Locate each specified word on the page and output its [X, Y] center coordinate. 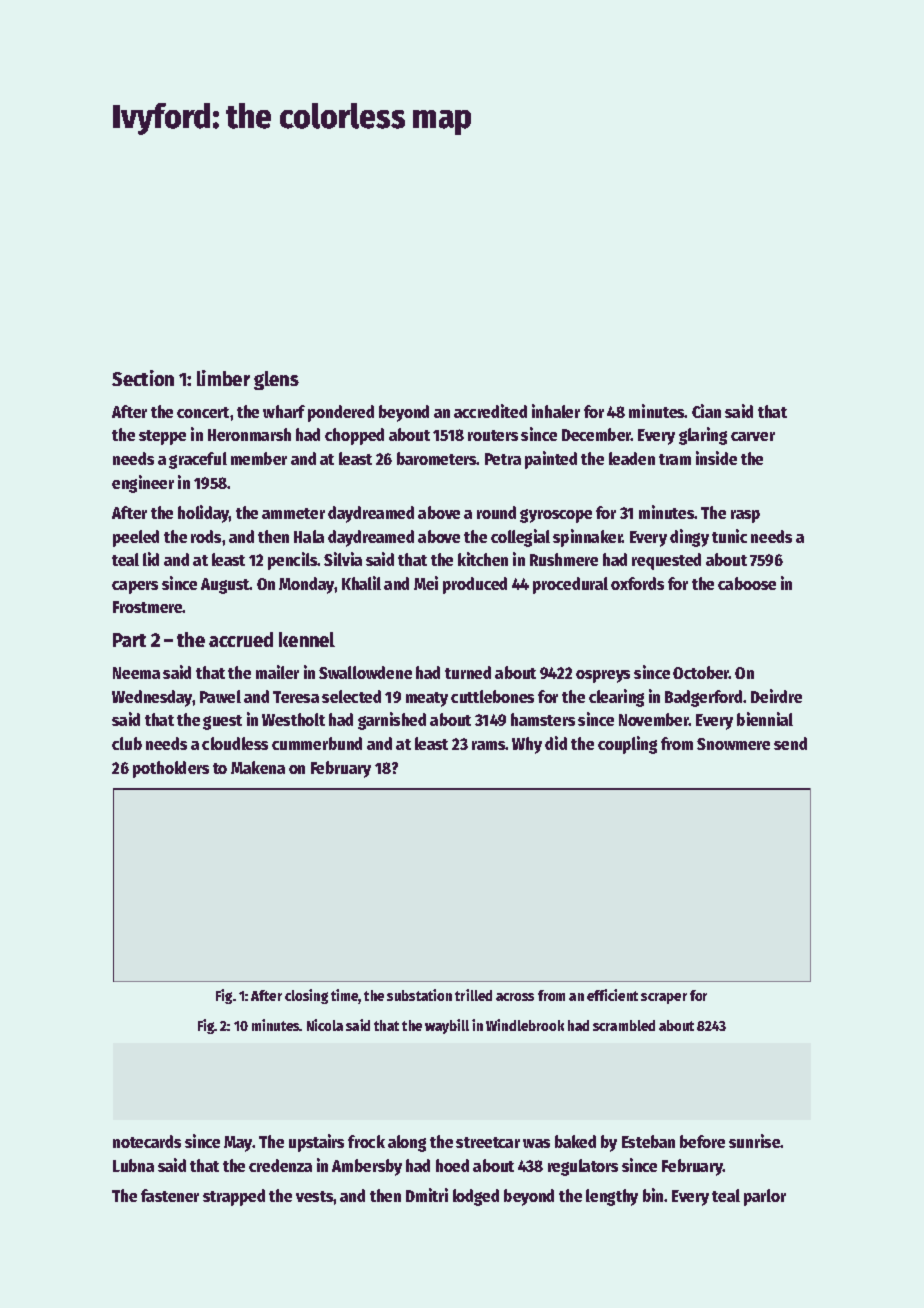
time [345, 996]
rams [489, 745]
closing [306, 996]
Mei [426, 583]
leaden [632, 458]
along [407, 1143]
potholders [171, 769]
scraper [664, 998]
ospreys [603, 676]
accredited [490, 411]
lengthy [612, 1197]
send [790, 743]
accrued [241, 639]
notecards [147, 1141]
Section [143, 378]
